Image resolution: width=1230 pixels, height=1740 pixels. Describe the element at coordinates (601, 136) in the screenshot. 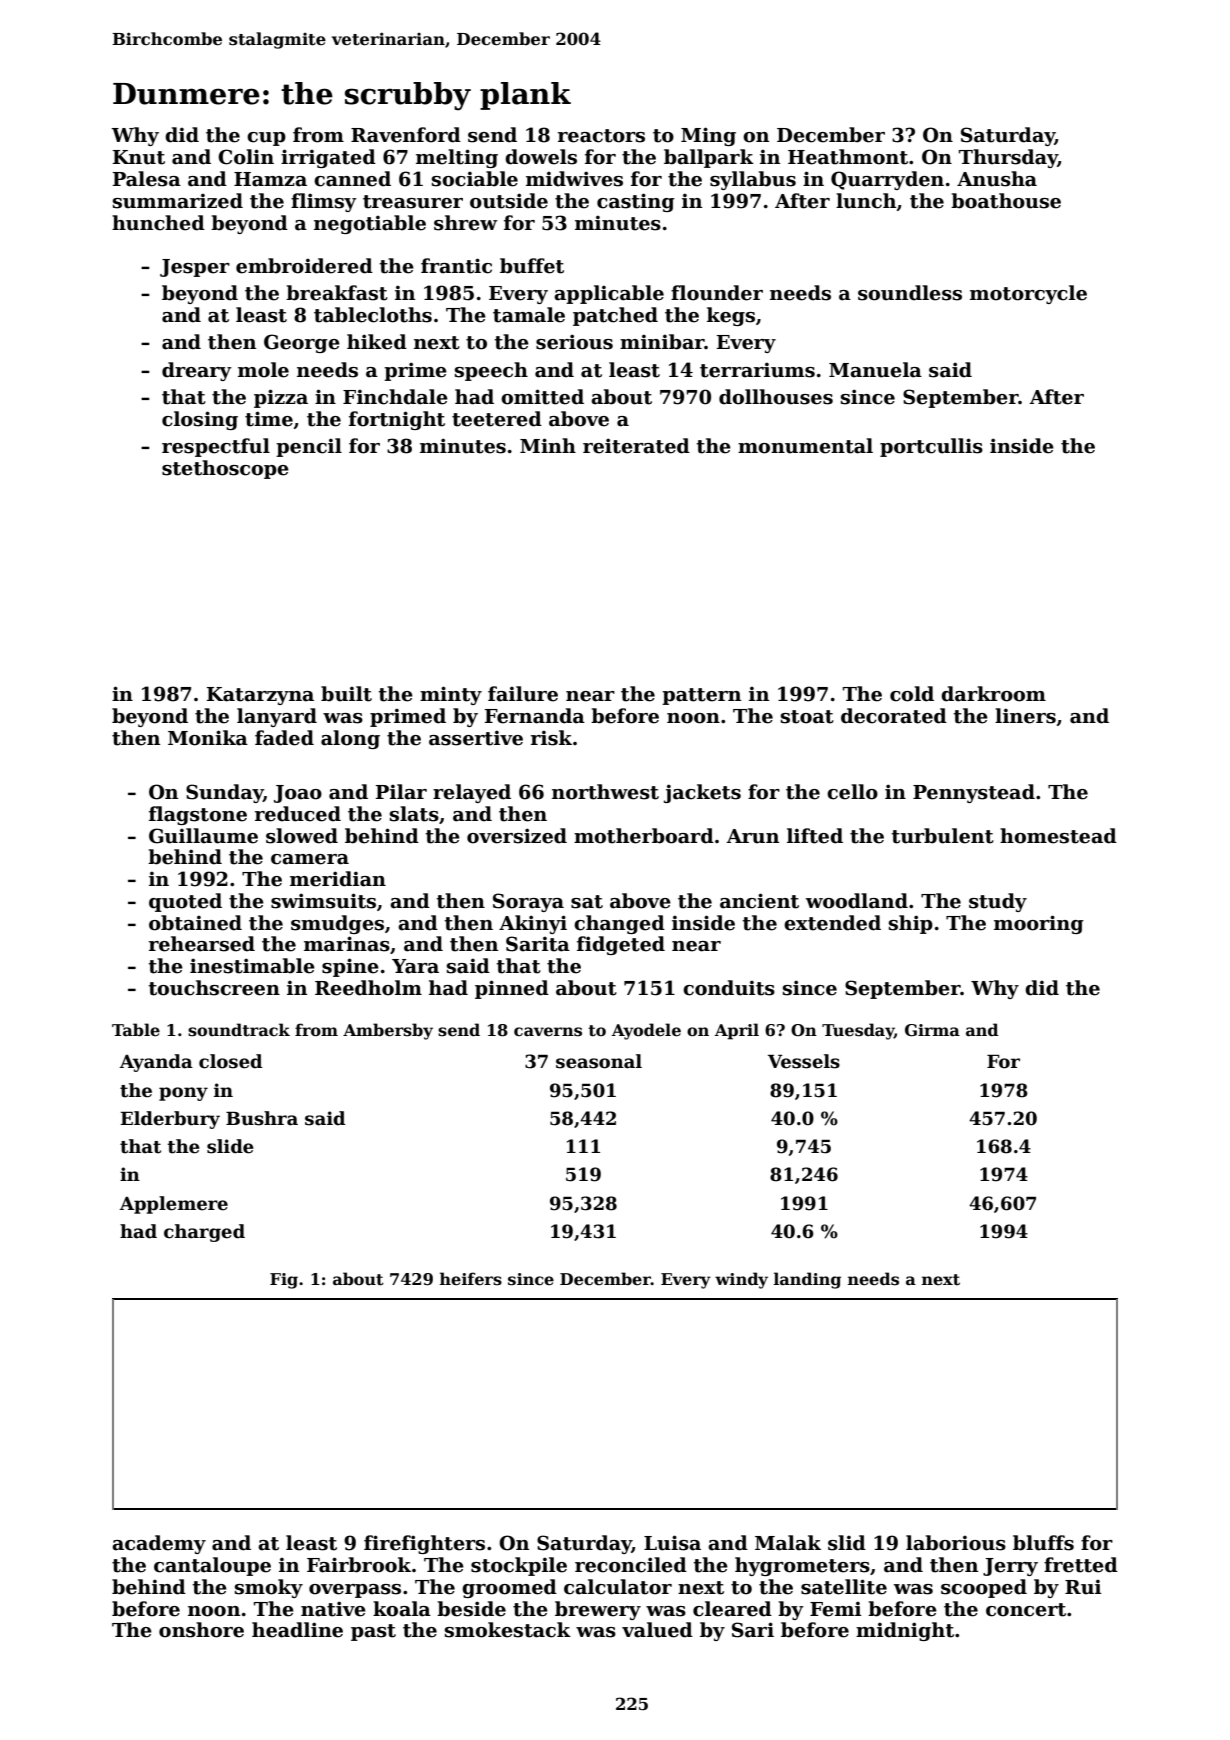

I see `reactors` at that location.
